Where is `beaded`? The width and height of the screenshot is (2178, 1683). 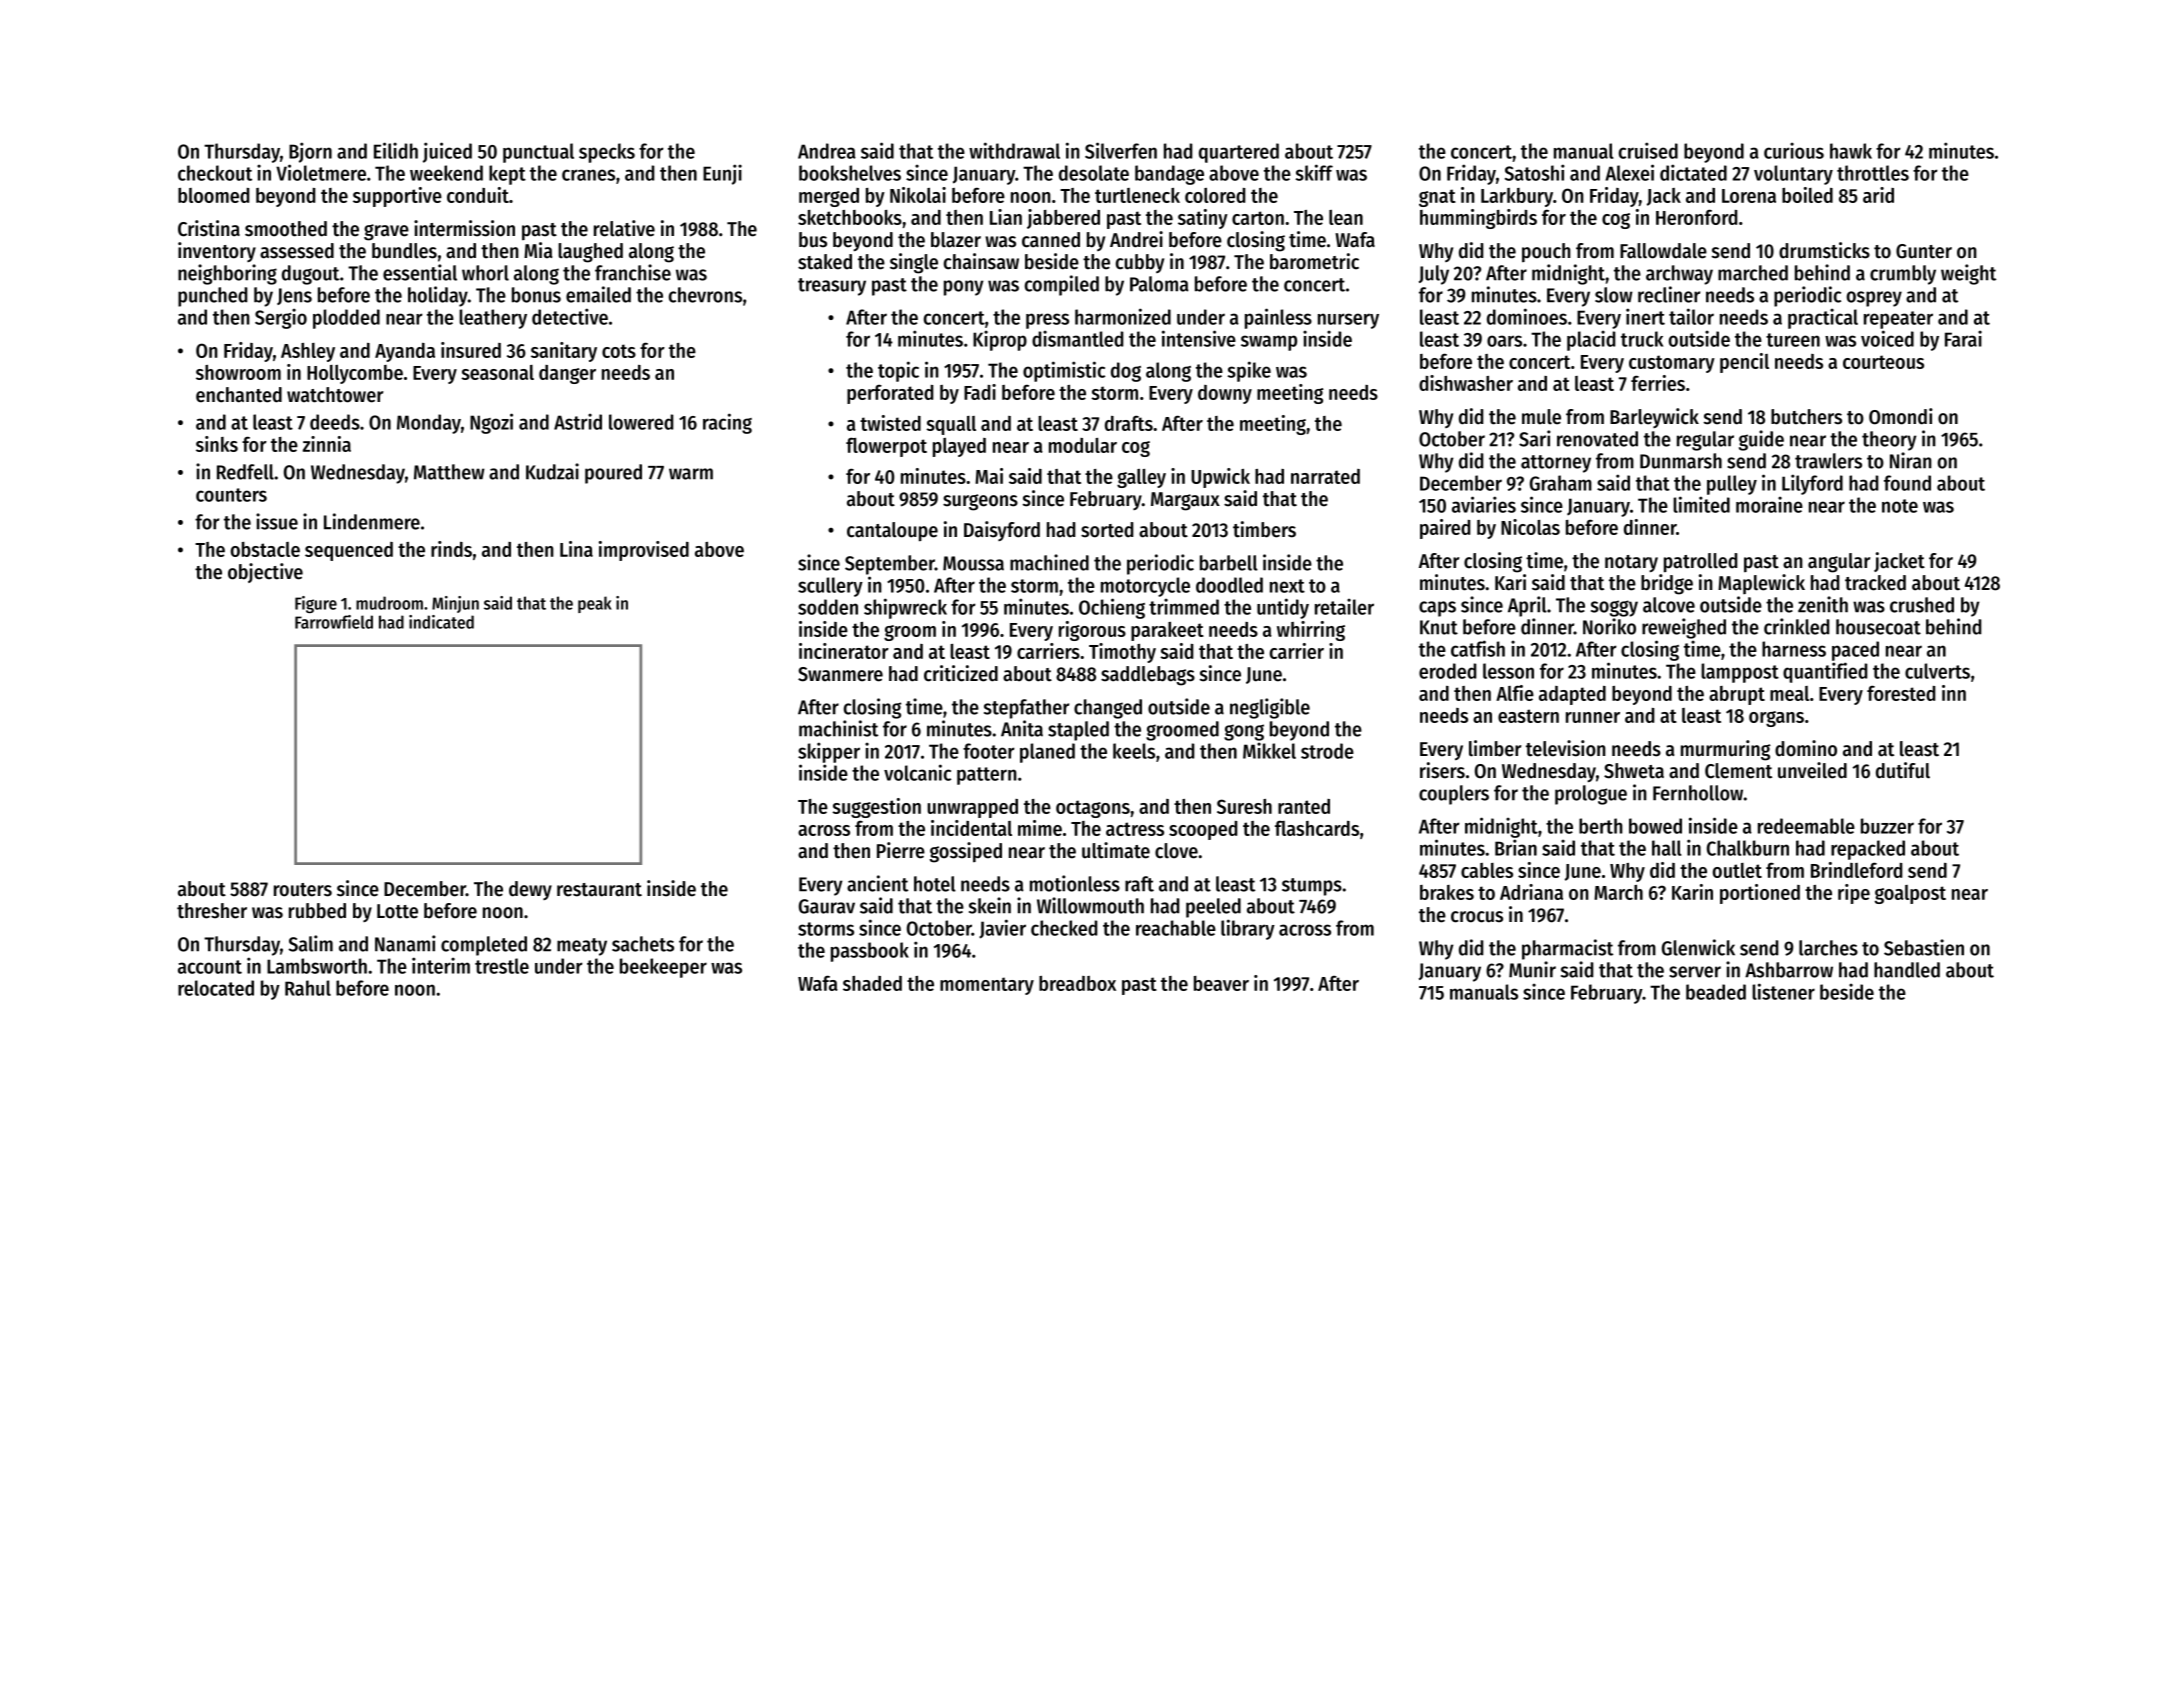
beaded is located at coordinates (1716, 992).
